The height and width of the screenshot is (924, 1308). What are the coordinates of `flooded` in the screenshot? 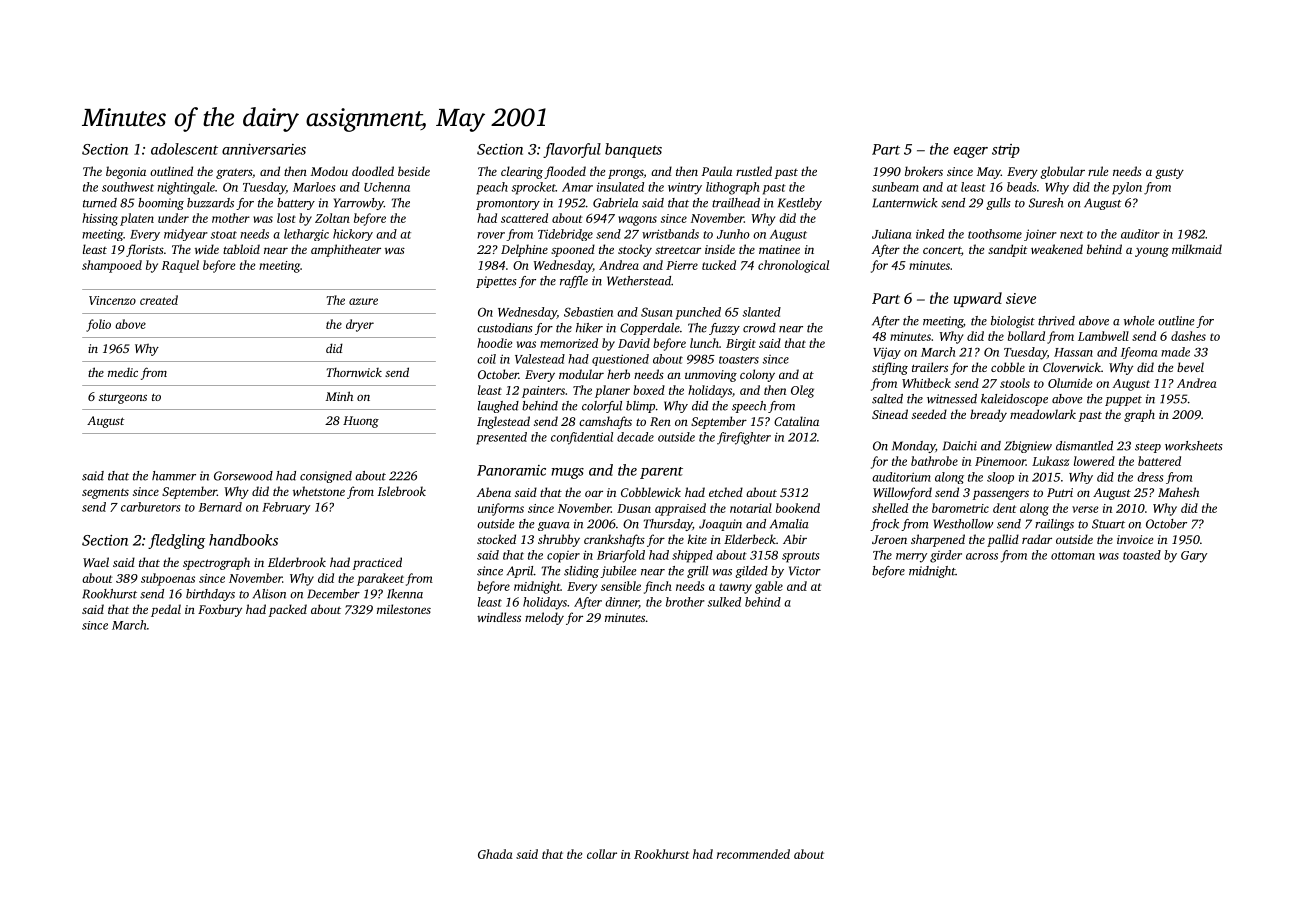 It's located at (565, 172).
